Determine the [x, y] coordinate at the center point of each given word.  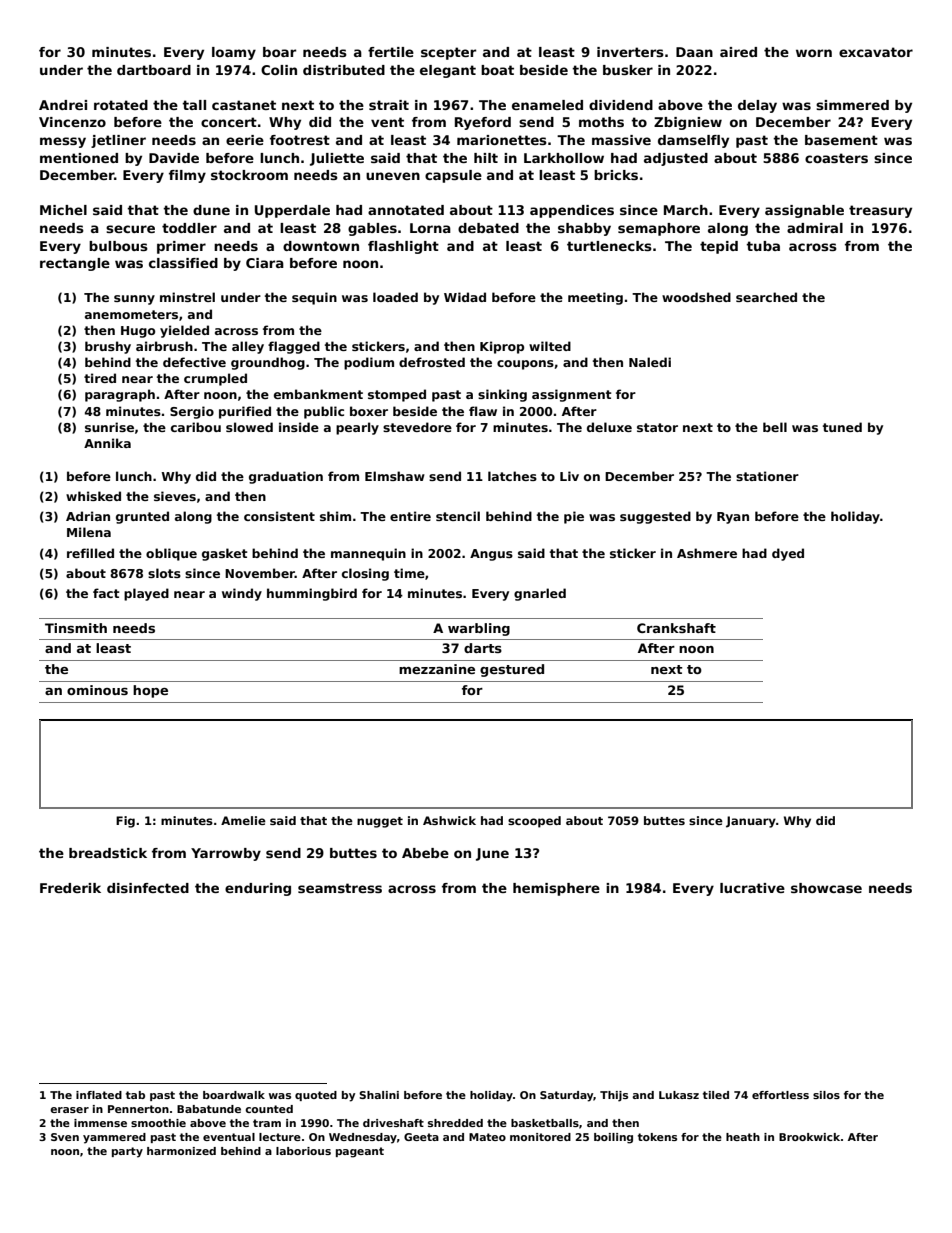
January [751, 822]
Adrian [88, 516]
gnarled [540, 594]
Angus [491, 555]
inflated [99, 1095]
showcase [826, 888]
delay [757, 106]
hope [150, 691]
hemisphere [556, 889]
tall [194, 105]
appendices [572, 211]
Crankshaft [676, 628]
